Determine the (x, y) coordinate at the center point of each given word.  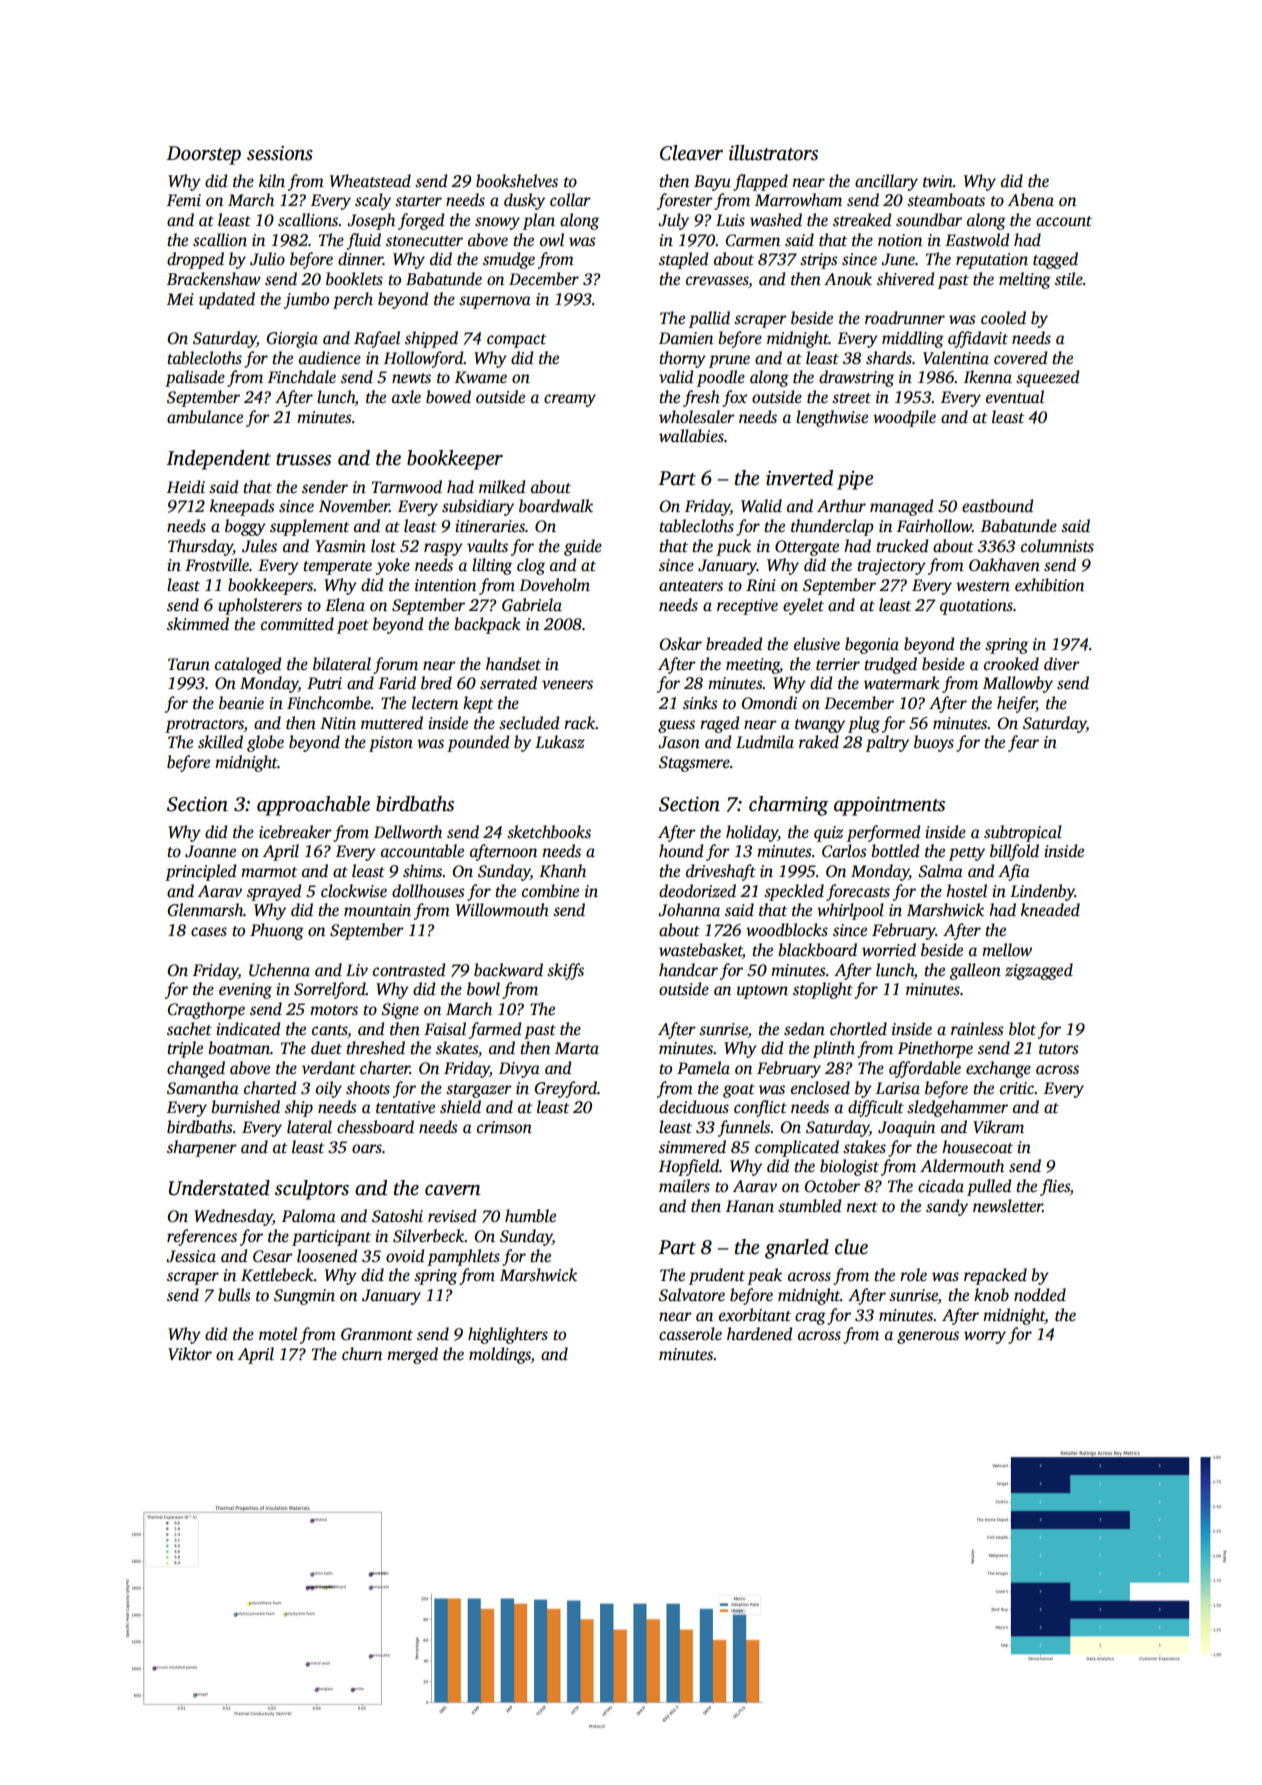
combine (550, 891)
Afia (1014, 872)
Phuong (277, 931)
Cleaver (691, 153)
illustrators (773, 153)
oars (367, 1149)
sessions (280, 153)
